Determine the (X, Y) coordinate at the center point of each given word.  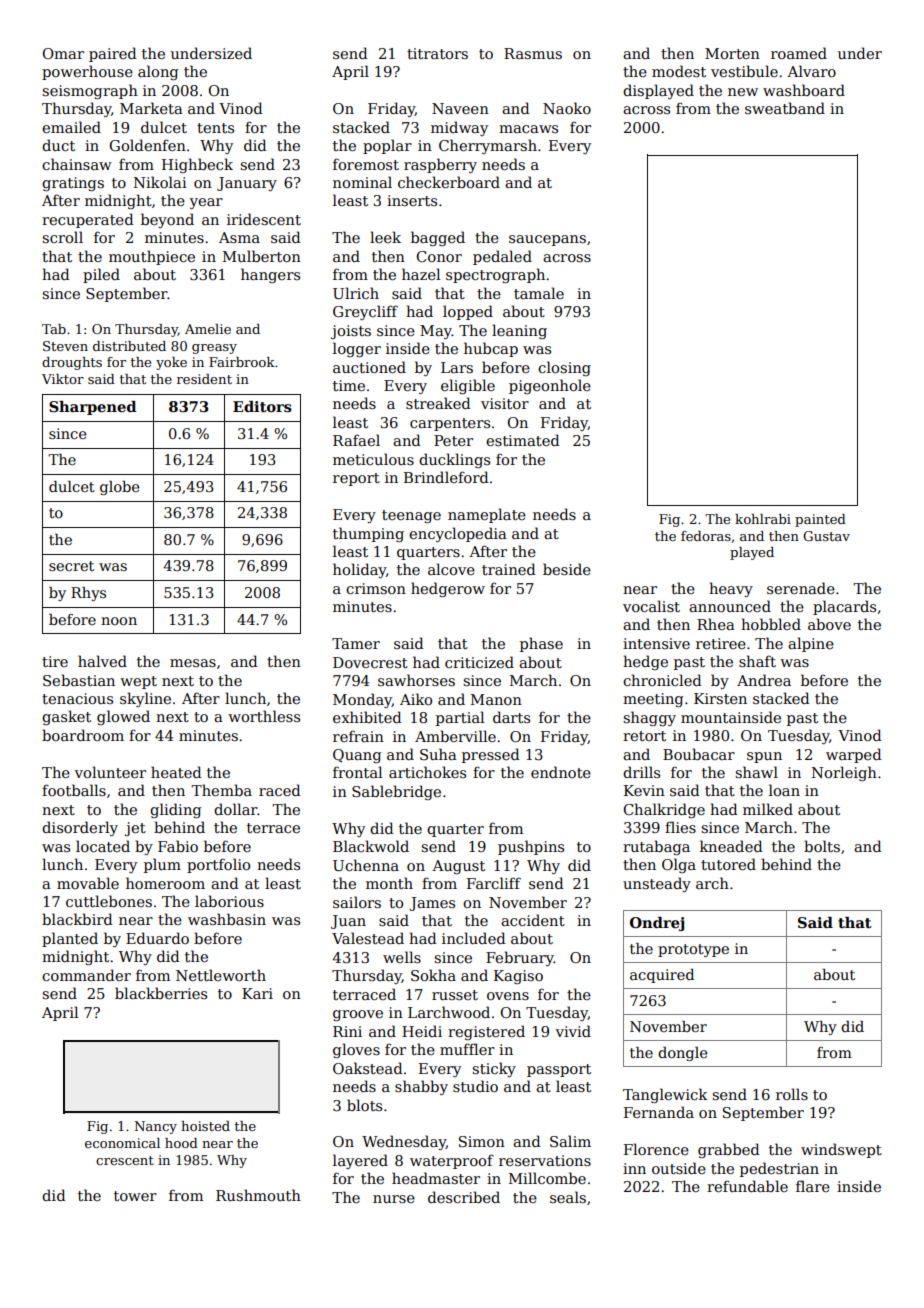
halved (102, 661)
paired (113, 54)
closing (564, 368)
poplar (387, 146)
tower (135, 1196)
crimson (376, 588)
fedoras (706, 536)
